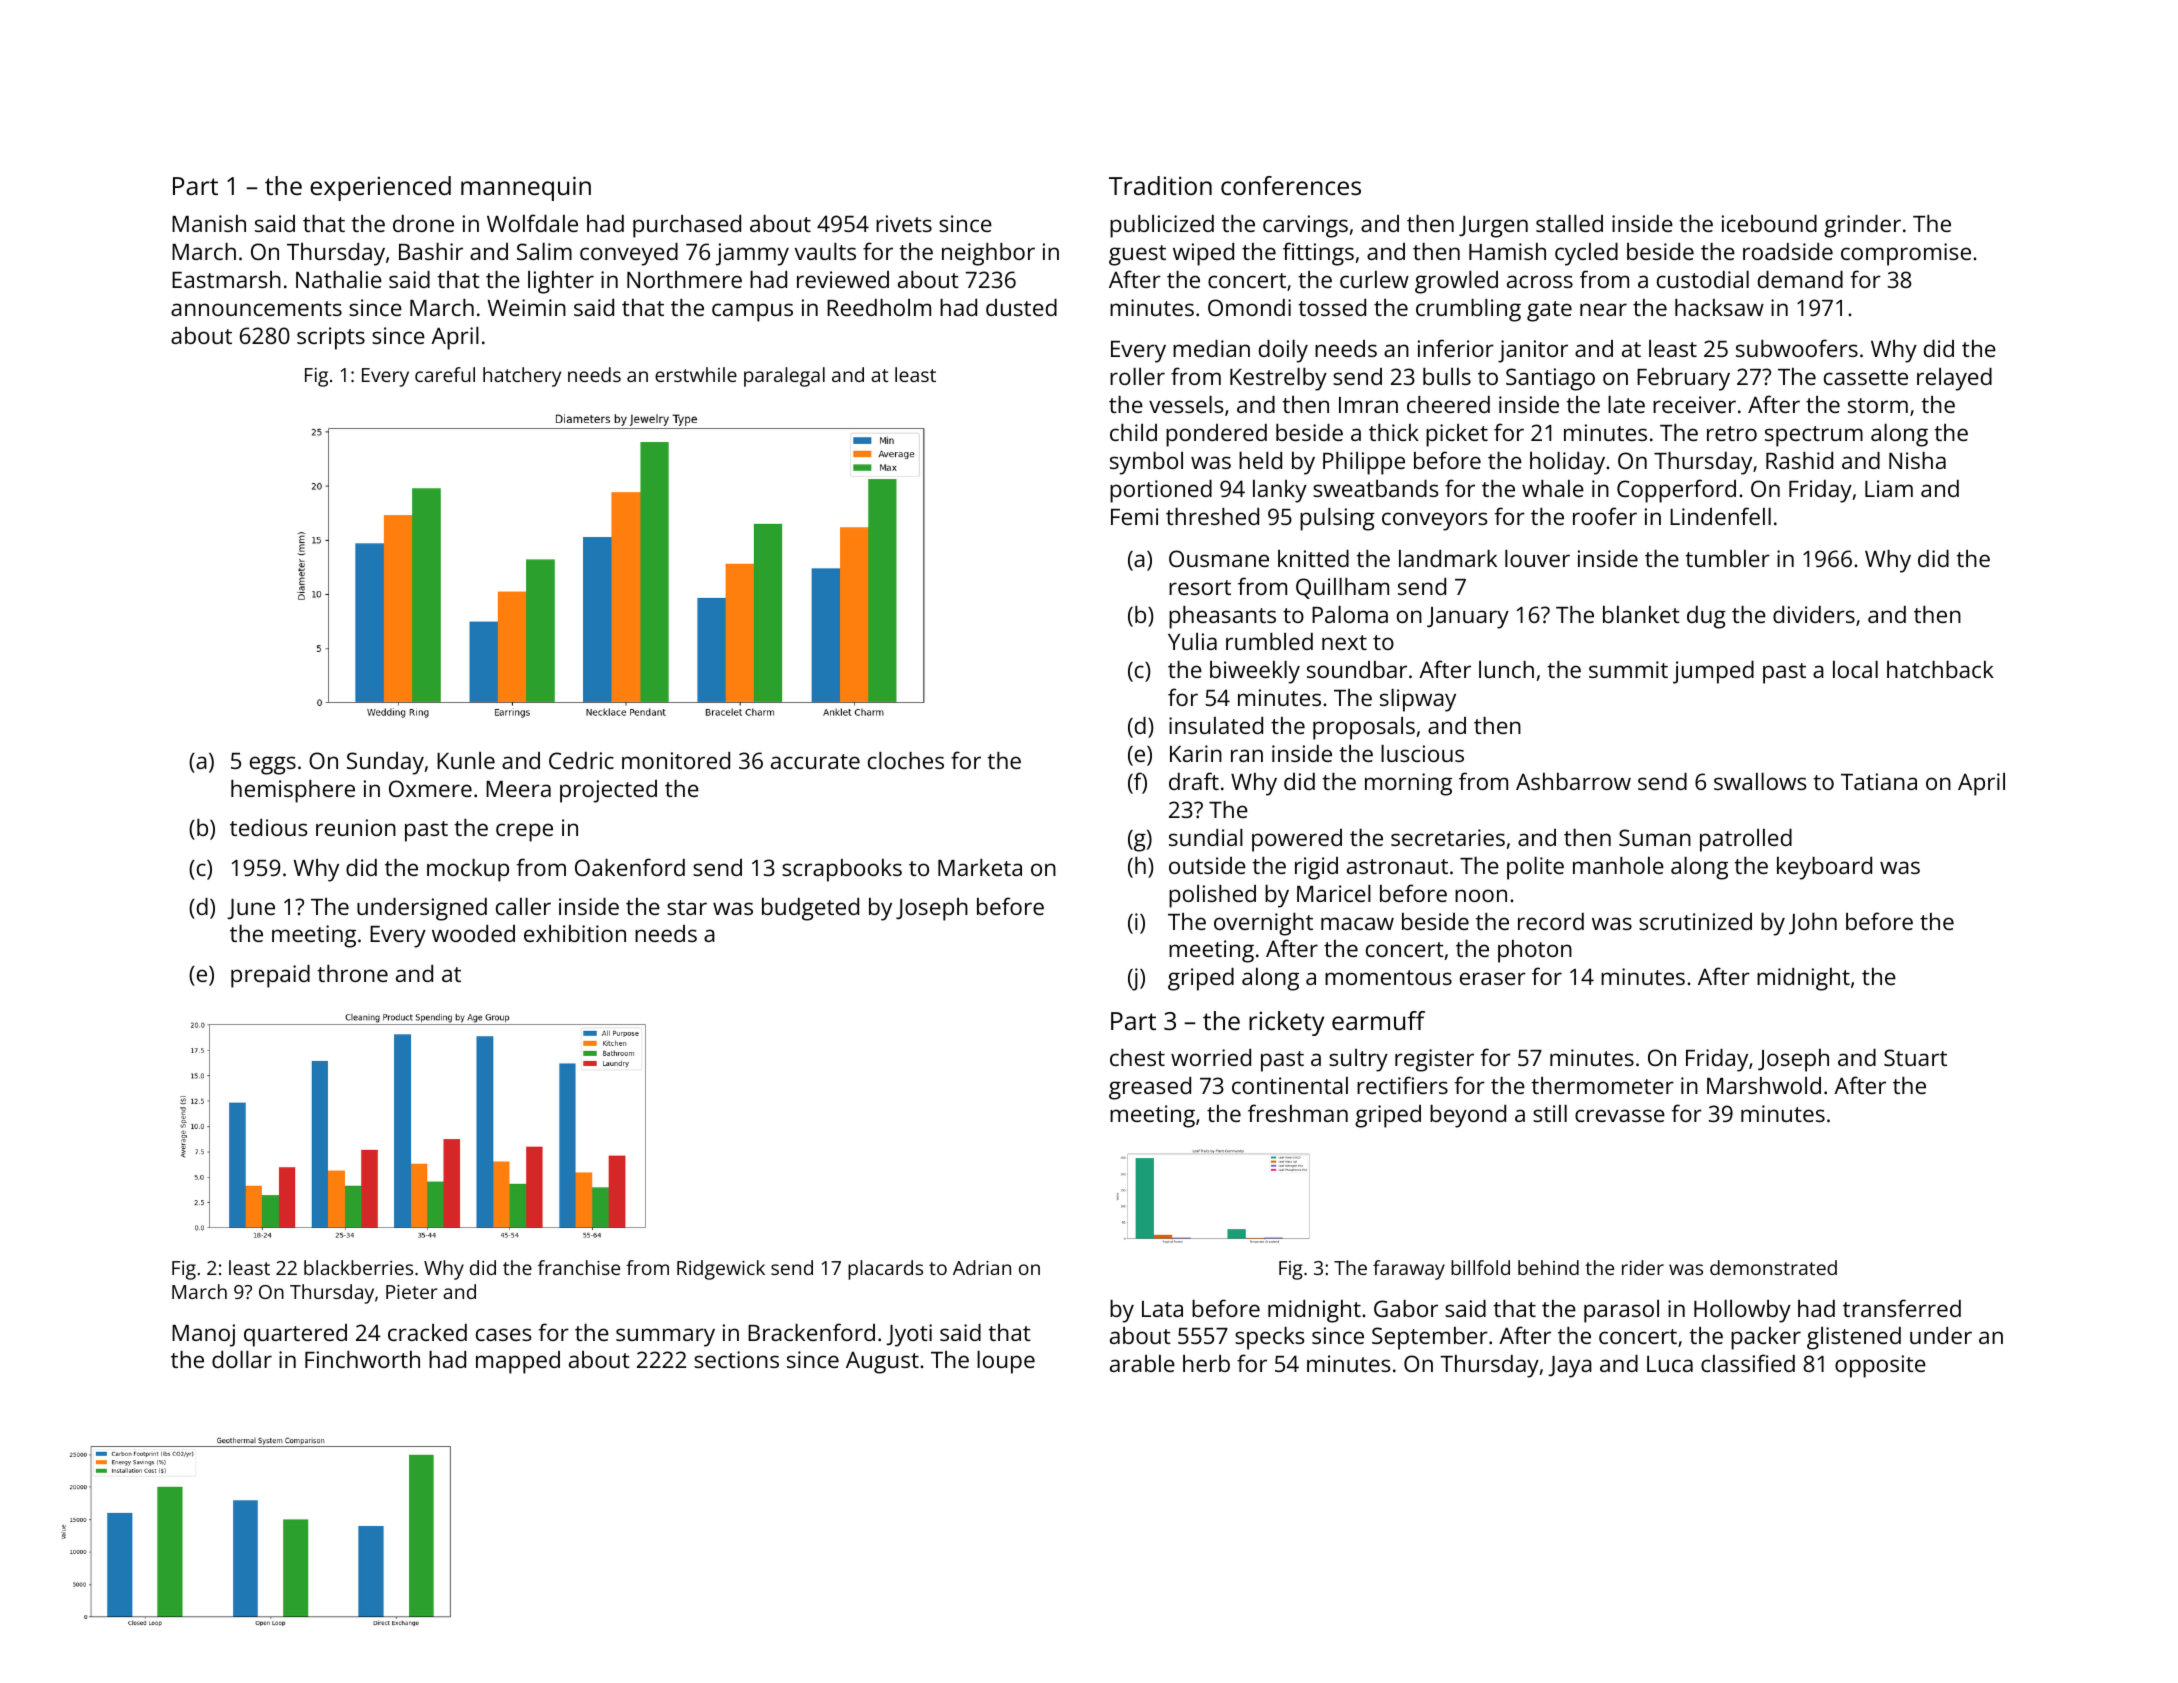  Describe the element at coordinates (1620, 1115) in the screenshot. I see `crevasse` at that location.
